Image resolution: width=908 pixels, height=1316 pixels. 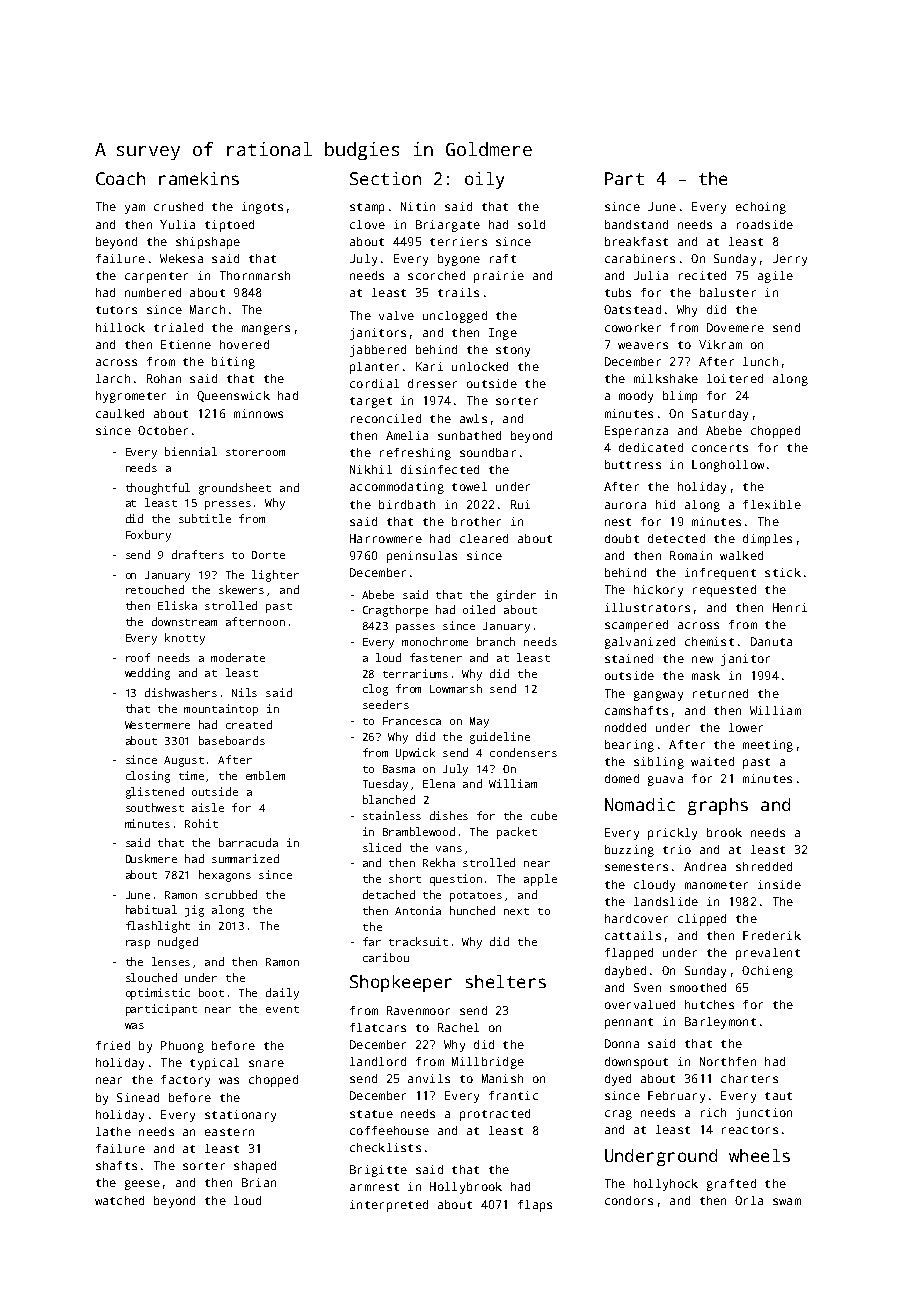 What do you see at coordinates (211, 992) in the screenshot?
I see `boot` at bounding box center [211, 992].
